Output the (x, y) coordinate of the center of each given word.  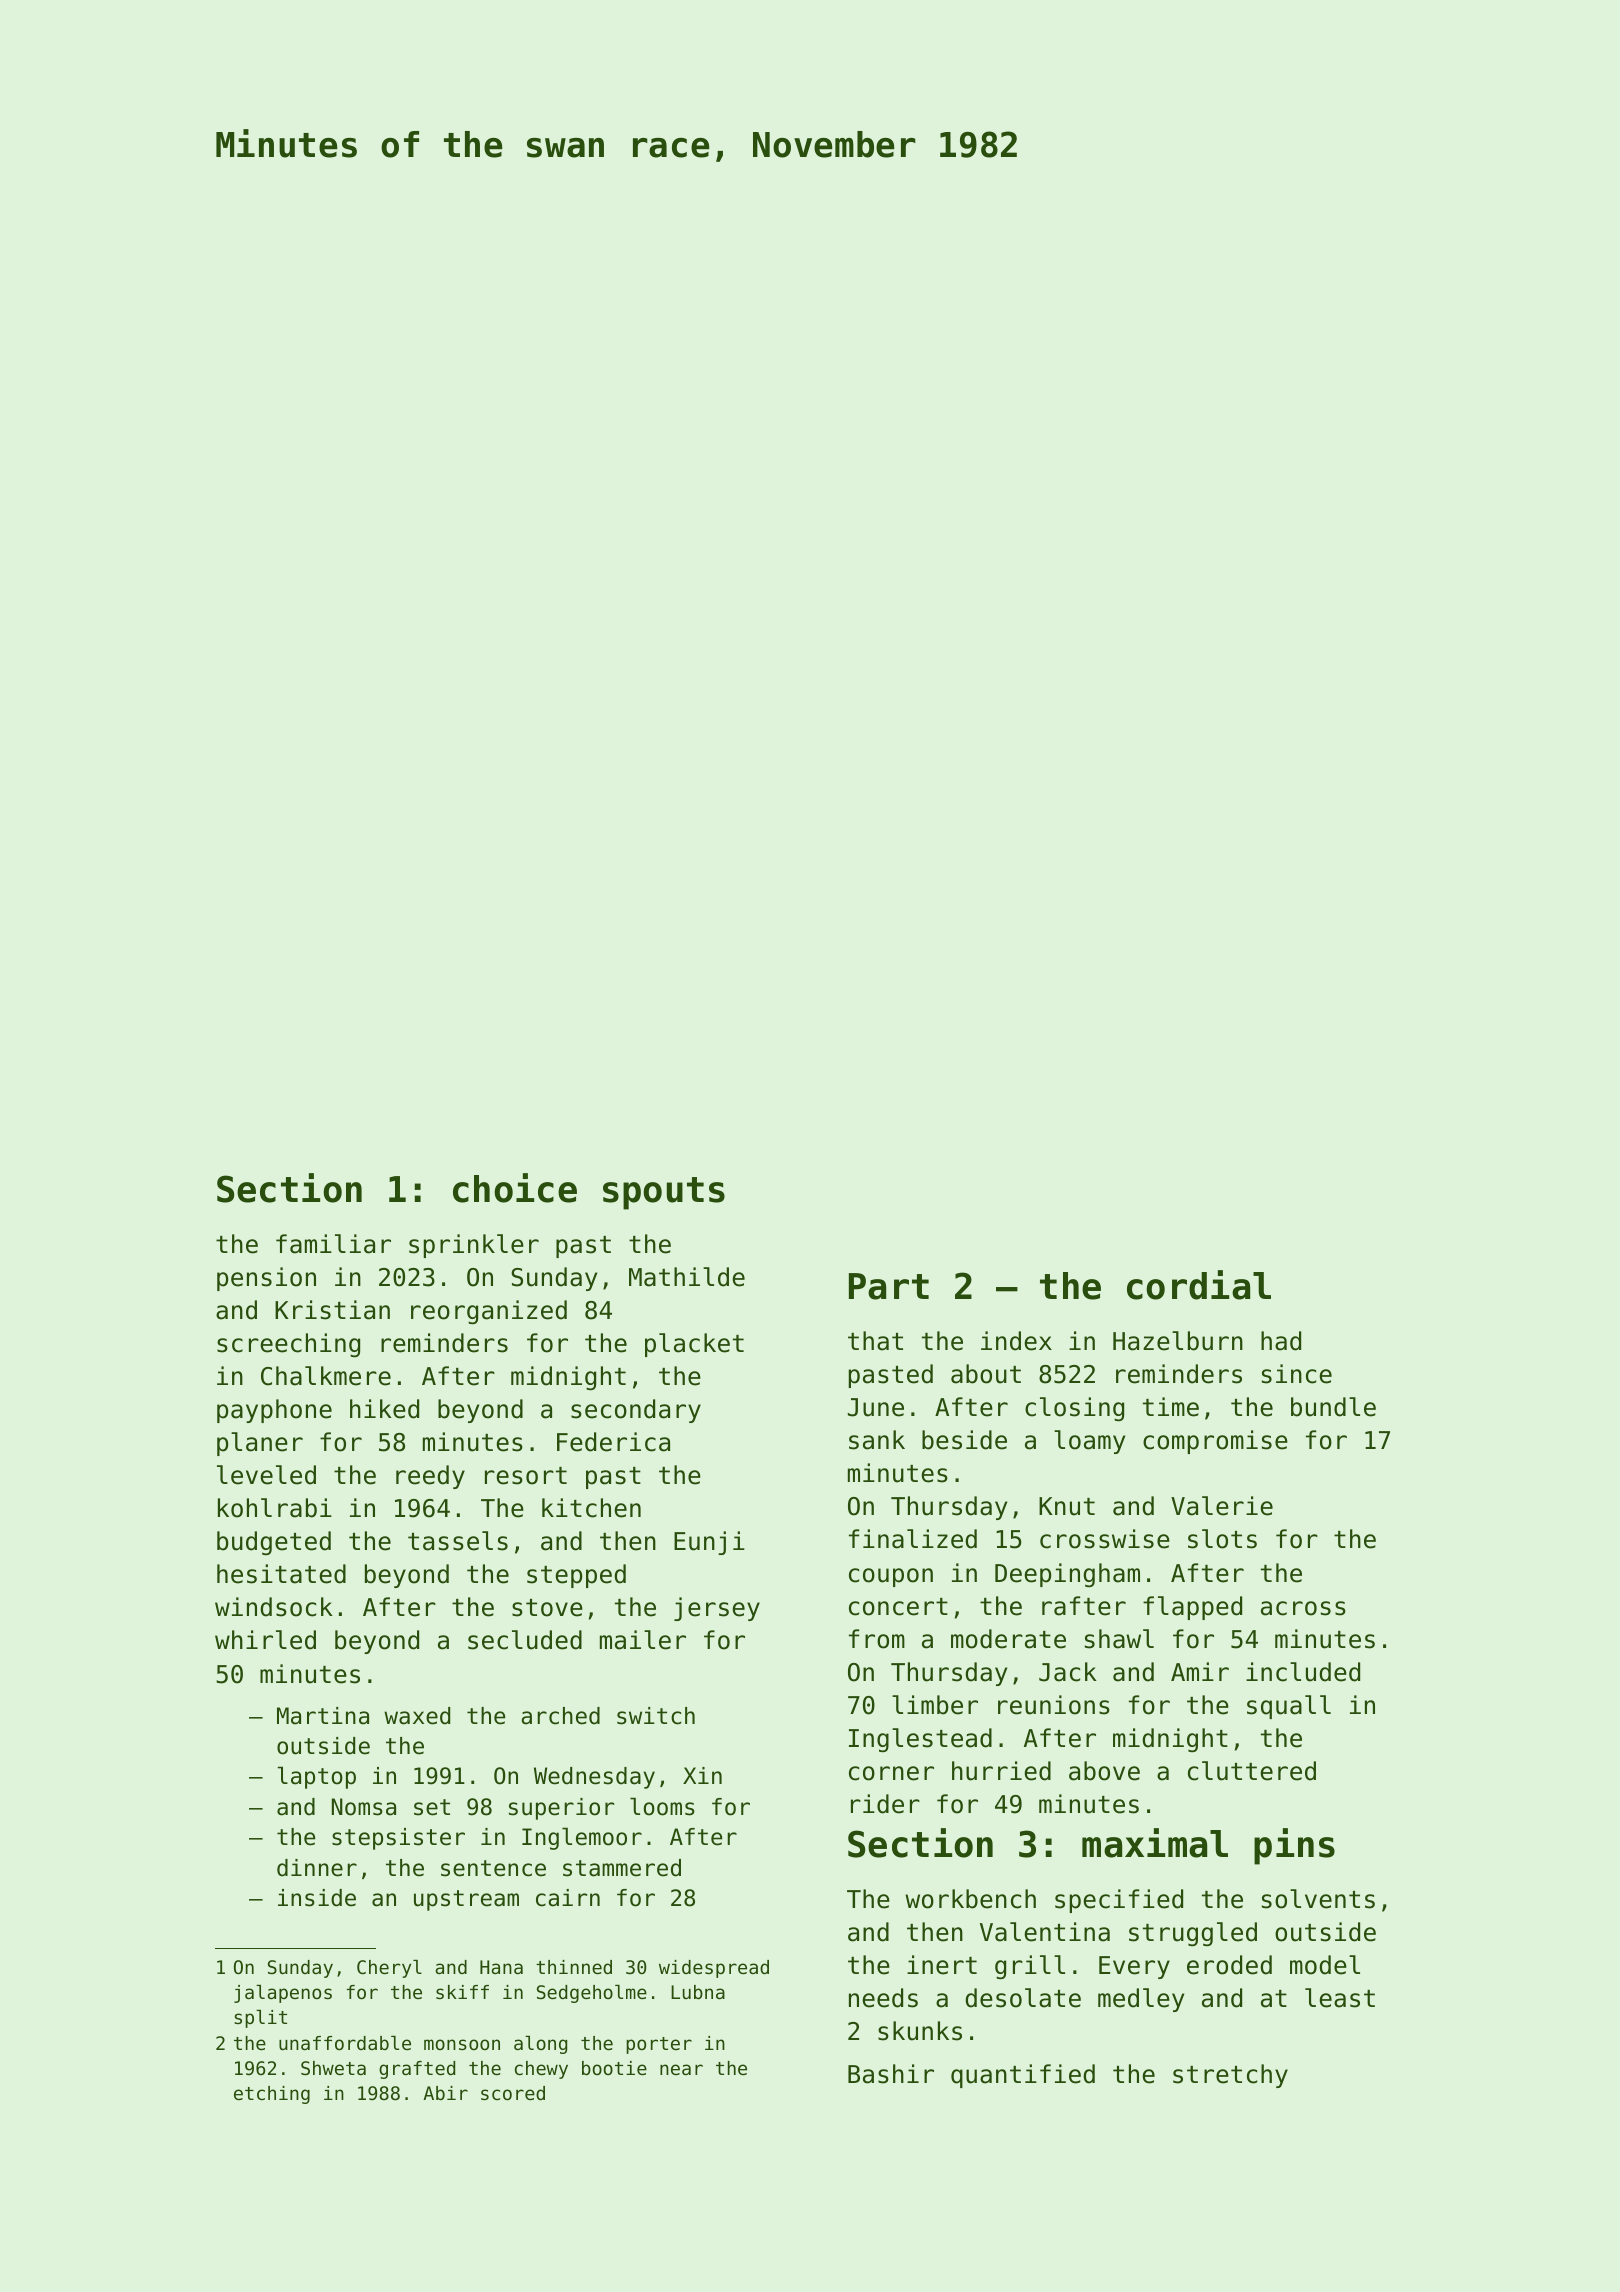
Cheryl (389, 1969)
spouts (664, 1193)
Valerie (1222, 1506)
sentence (493, 1868)
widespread (714, 1969)
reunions (1054, 1705)
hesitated (281, 1574)
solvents (1318, 1899)
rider (885, 1804)
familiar (333, 1244)
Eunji (709, 1543)
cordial (1199, 1285)
